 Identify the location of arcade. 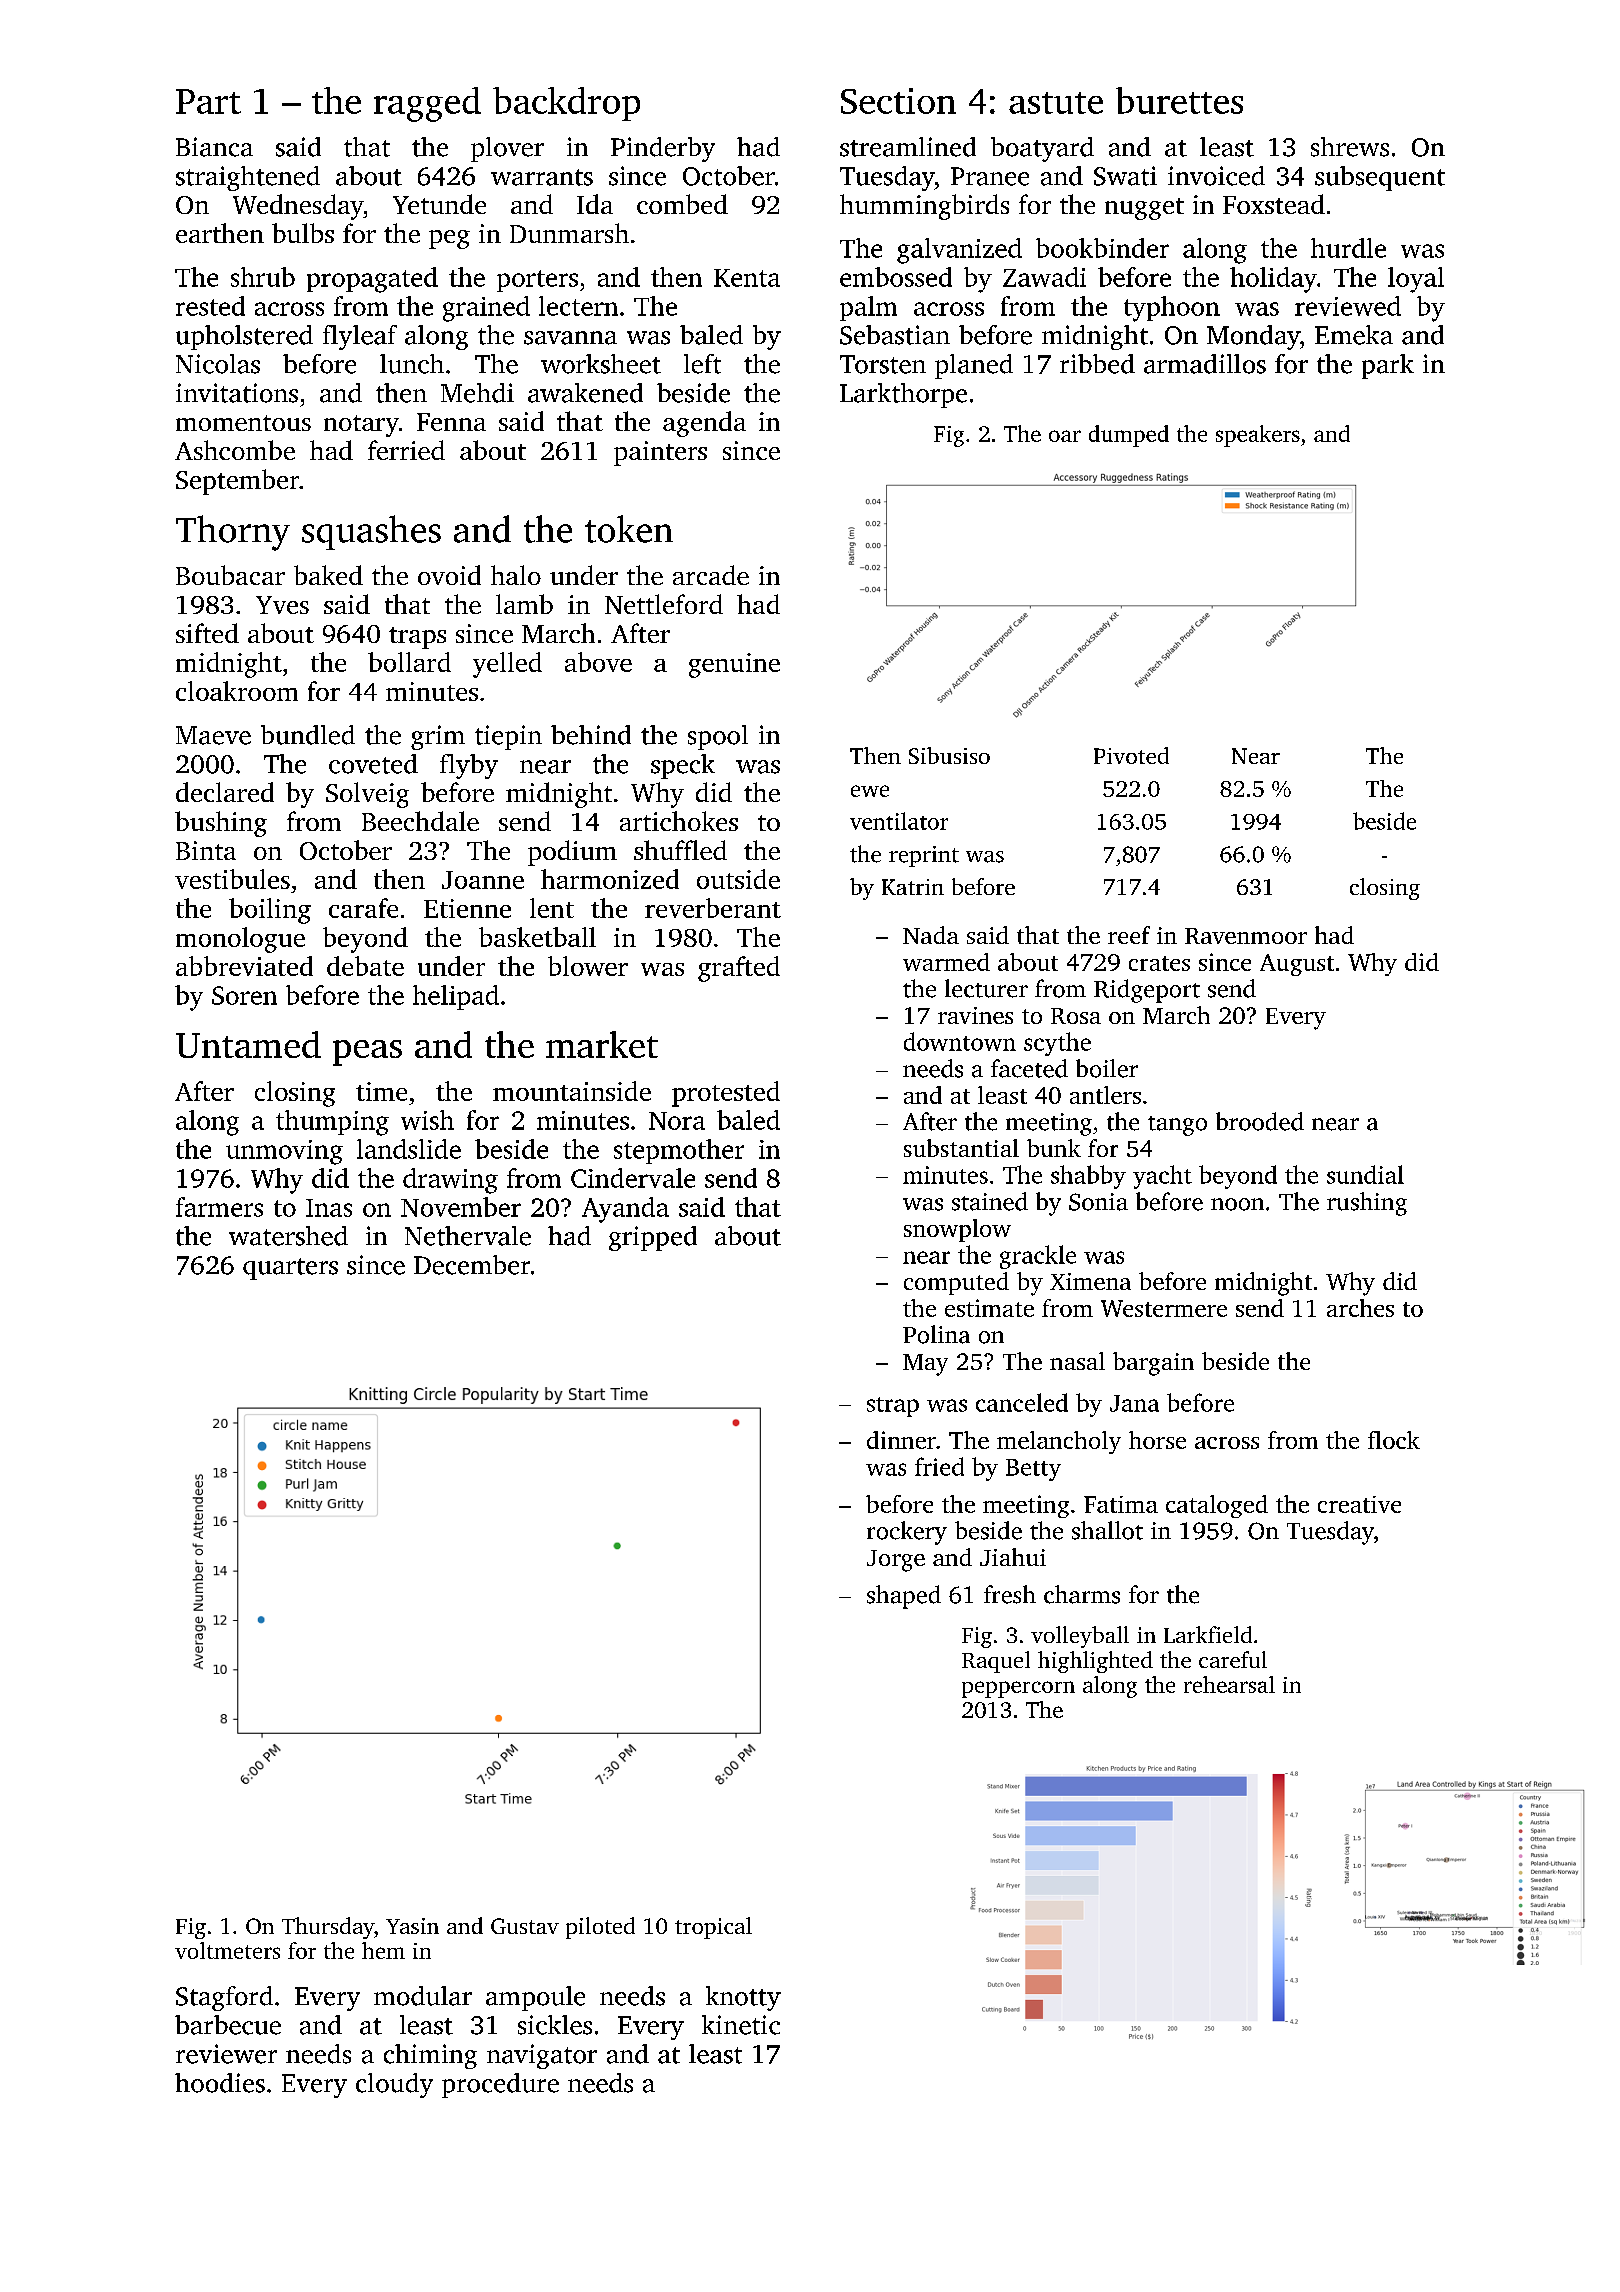
(711, 575).
